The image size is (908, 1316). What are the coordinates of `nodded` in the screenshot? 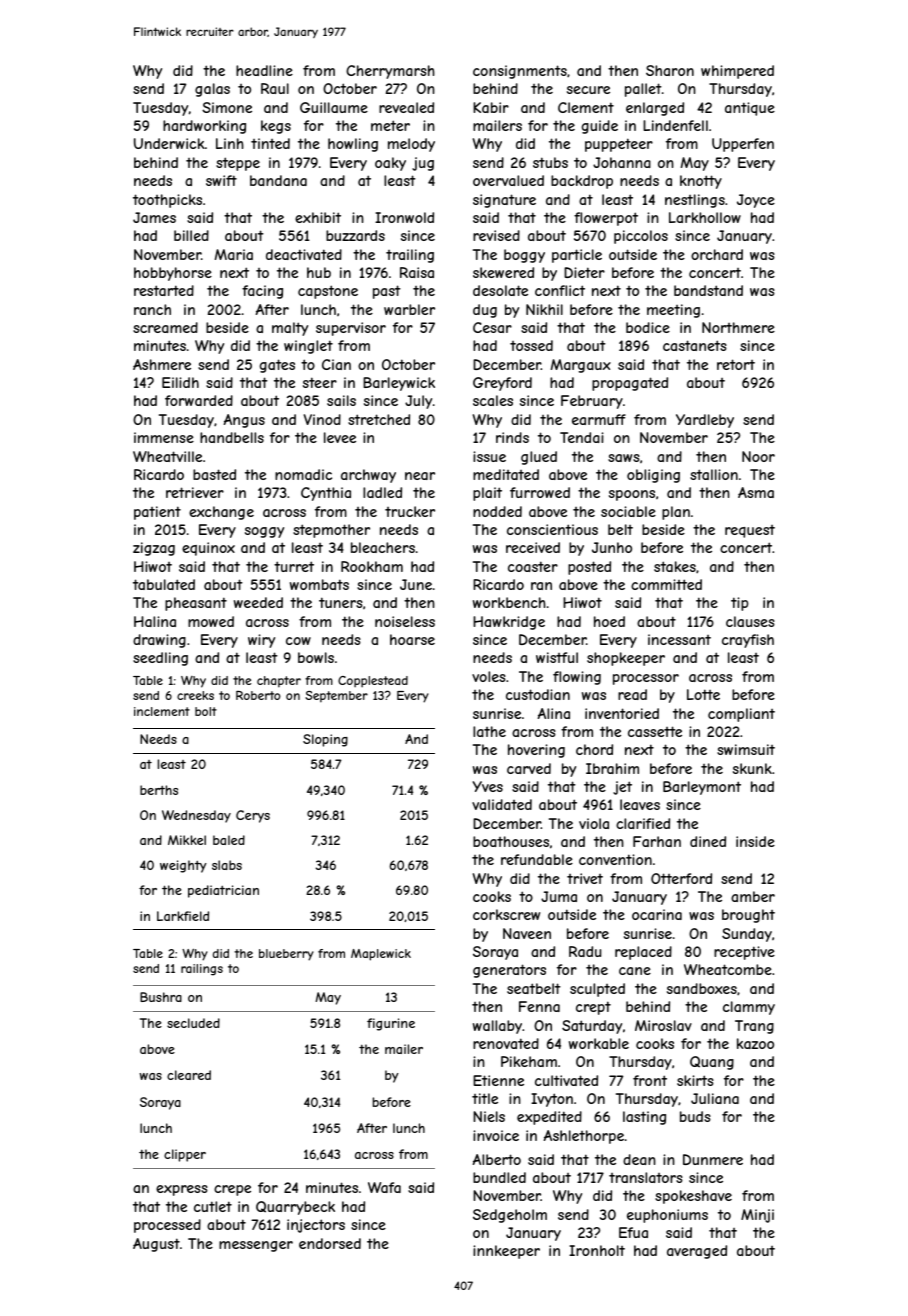 It's located at (497, 511).
